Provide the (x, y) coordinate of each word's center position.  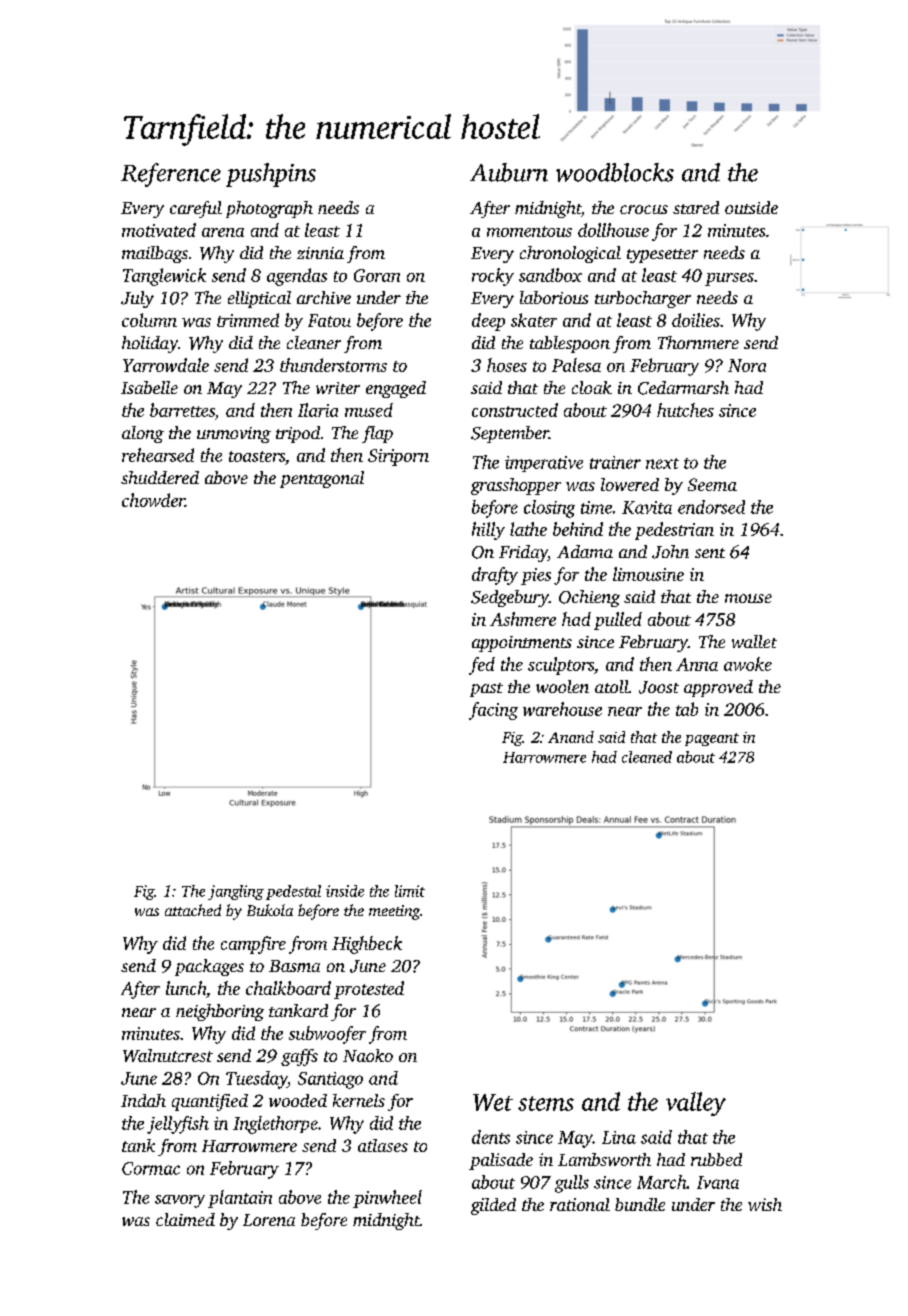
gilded (493, 1206)
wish (765, 1204)
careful (196, 209)
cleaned (647, 757)
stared (696, 207)
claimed (185, 1219)
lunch (186, 988)
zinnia (320, 253)
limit (410, 891)
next (662, 463)
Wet (493, 1102)
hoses (507, 365)
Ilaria (318, 410)
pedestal (293, 892)
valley (696, 1104)
